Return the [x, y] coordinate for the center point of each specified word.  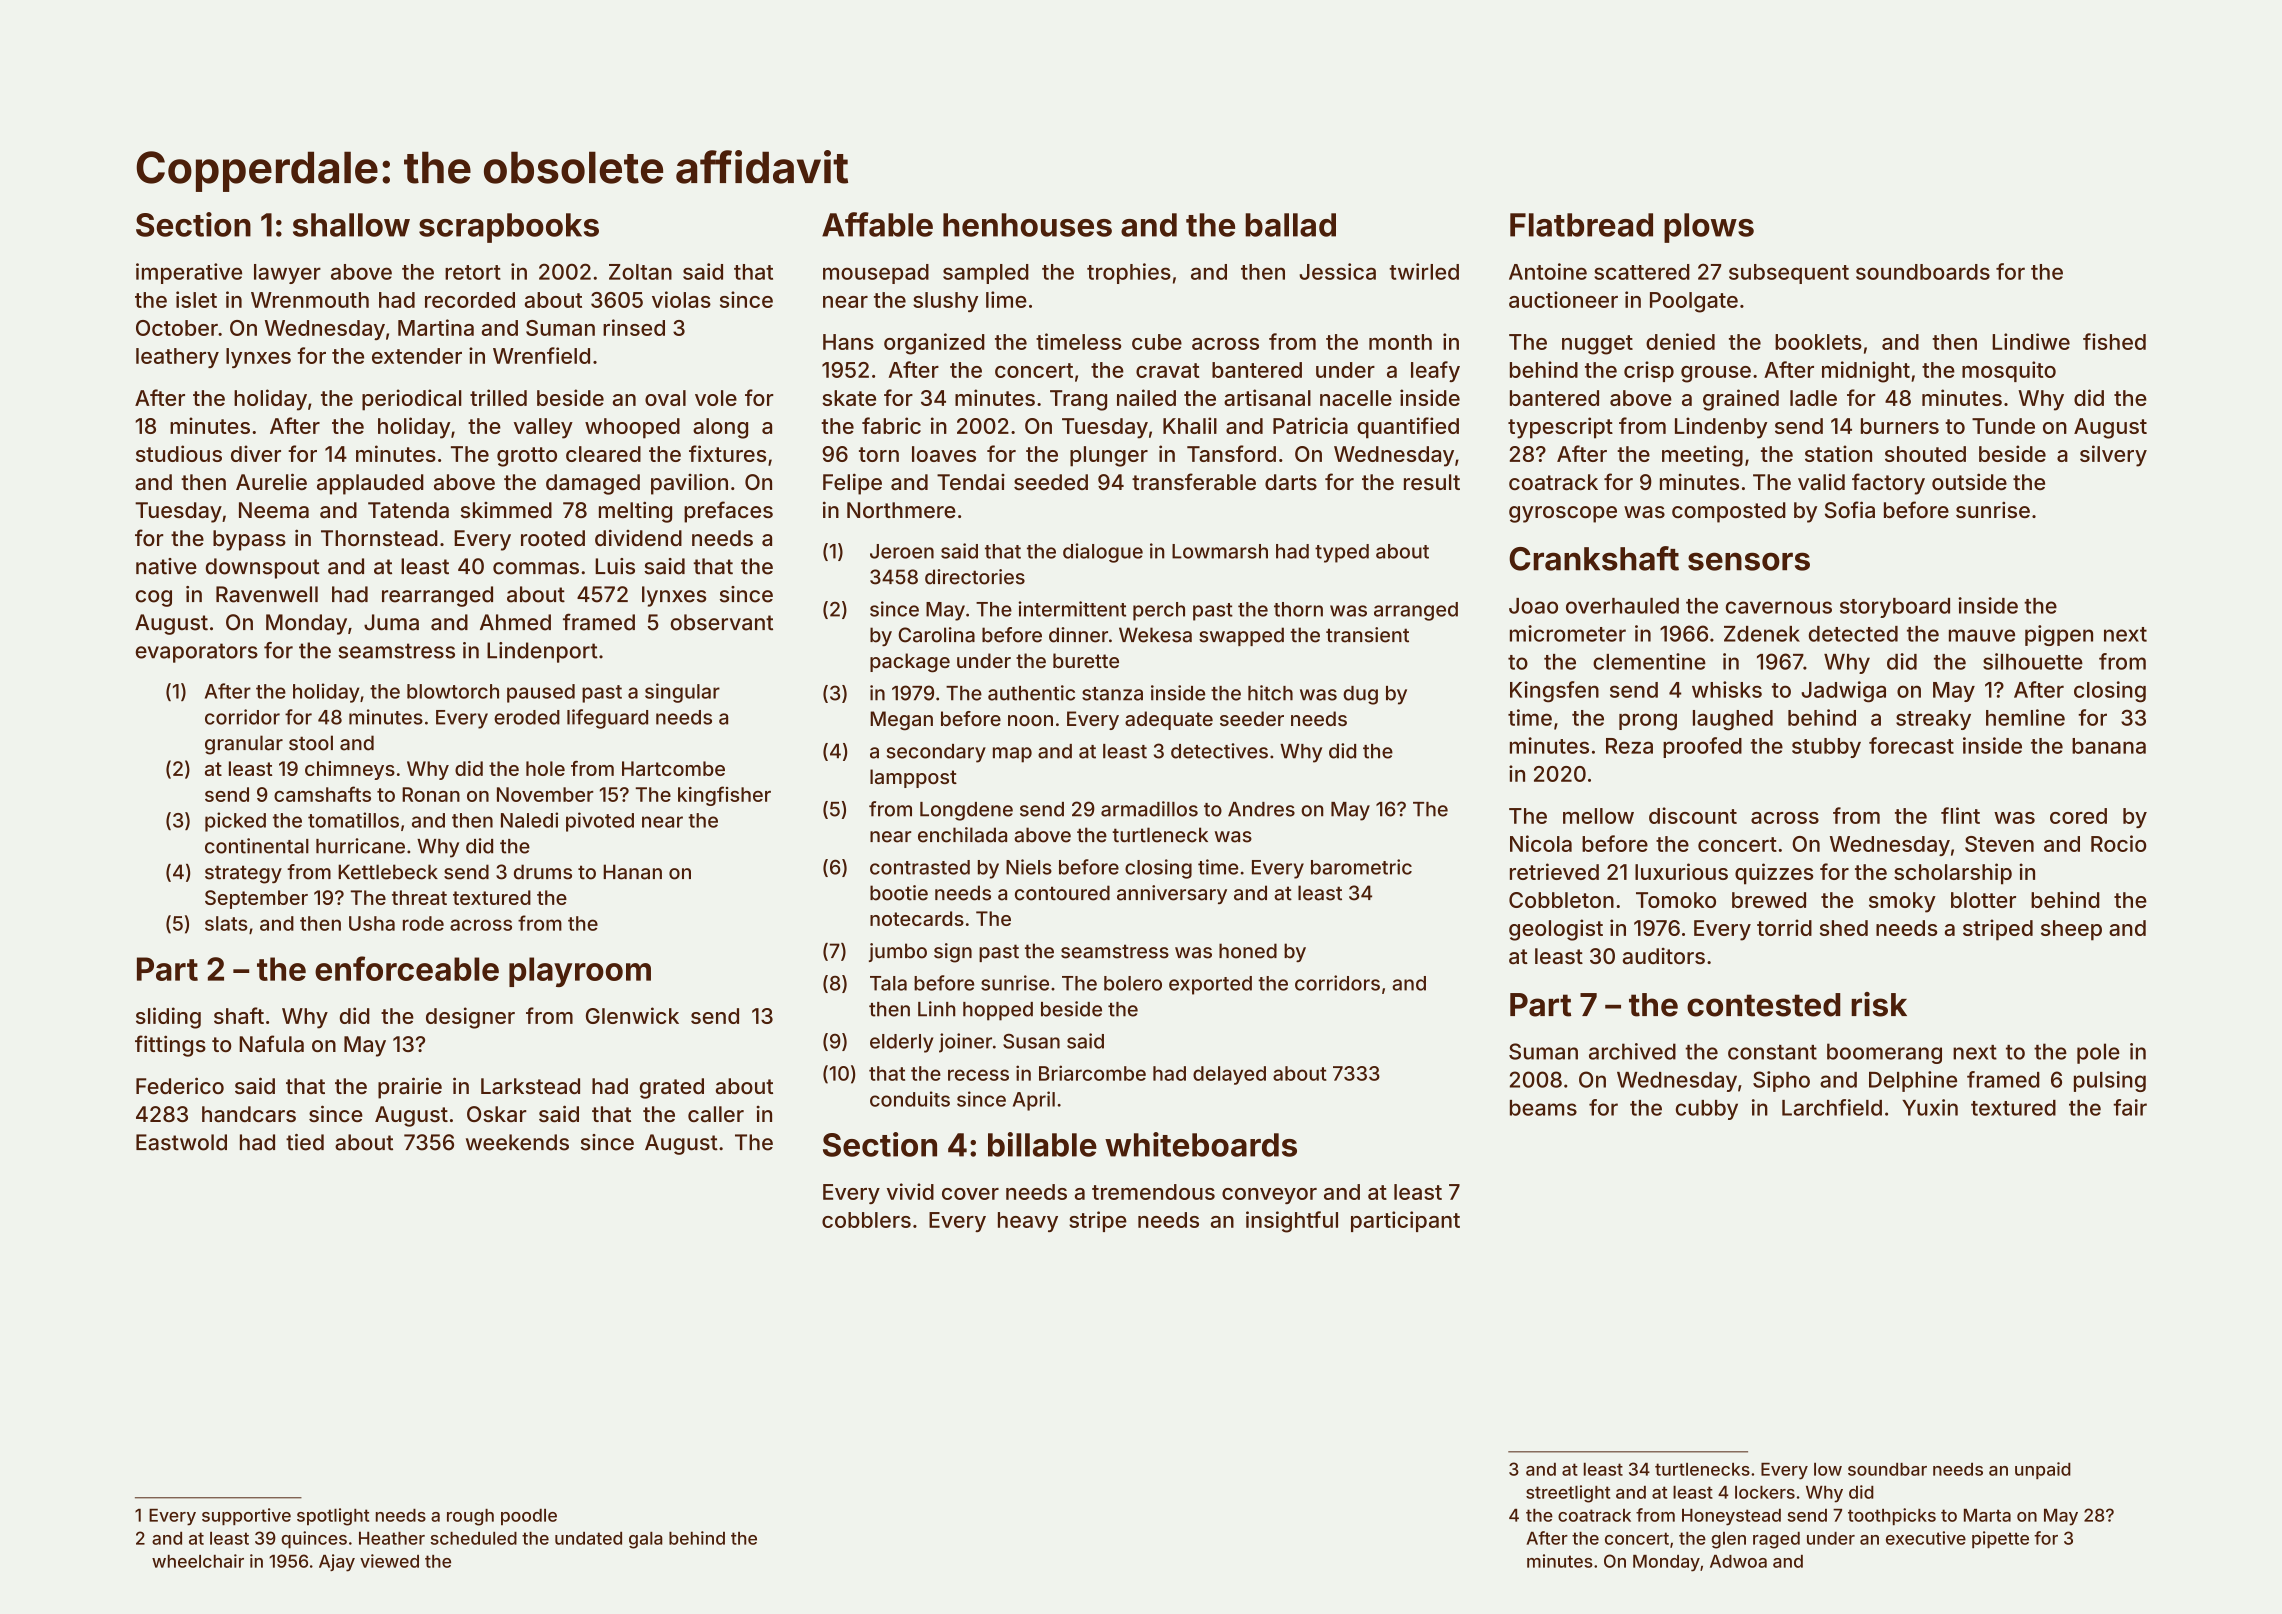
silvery [2113, 456]
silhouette [2033, 661]
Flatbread [1581, 225]
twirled [1424, 271]
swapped [1241, 636]
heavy [1028, 1222]
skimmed [506, 510]
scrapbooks [509, 228]
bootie [899, 893]
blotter [1983, 900]
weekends [517, 1142]
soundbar [1887, 1469]
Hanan [632, 872]
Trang [1078, 400]
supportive [246, 1516]
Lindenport [542, 652]
